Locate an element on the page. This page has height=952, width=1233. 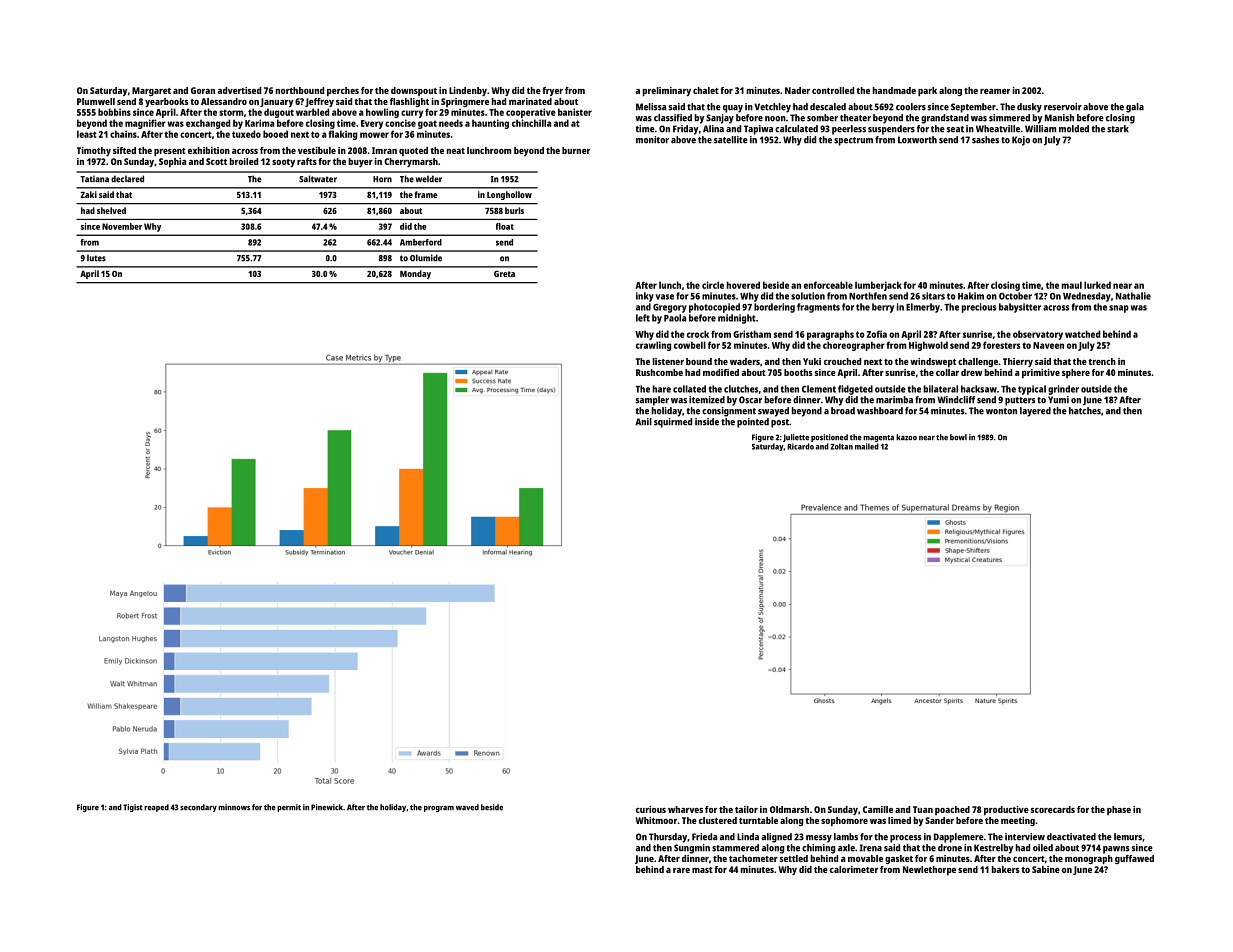
Ricardo is located at coordinates (801, 446).
